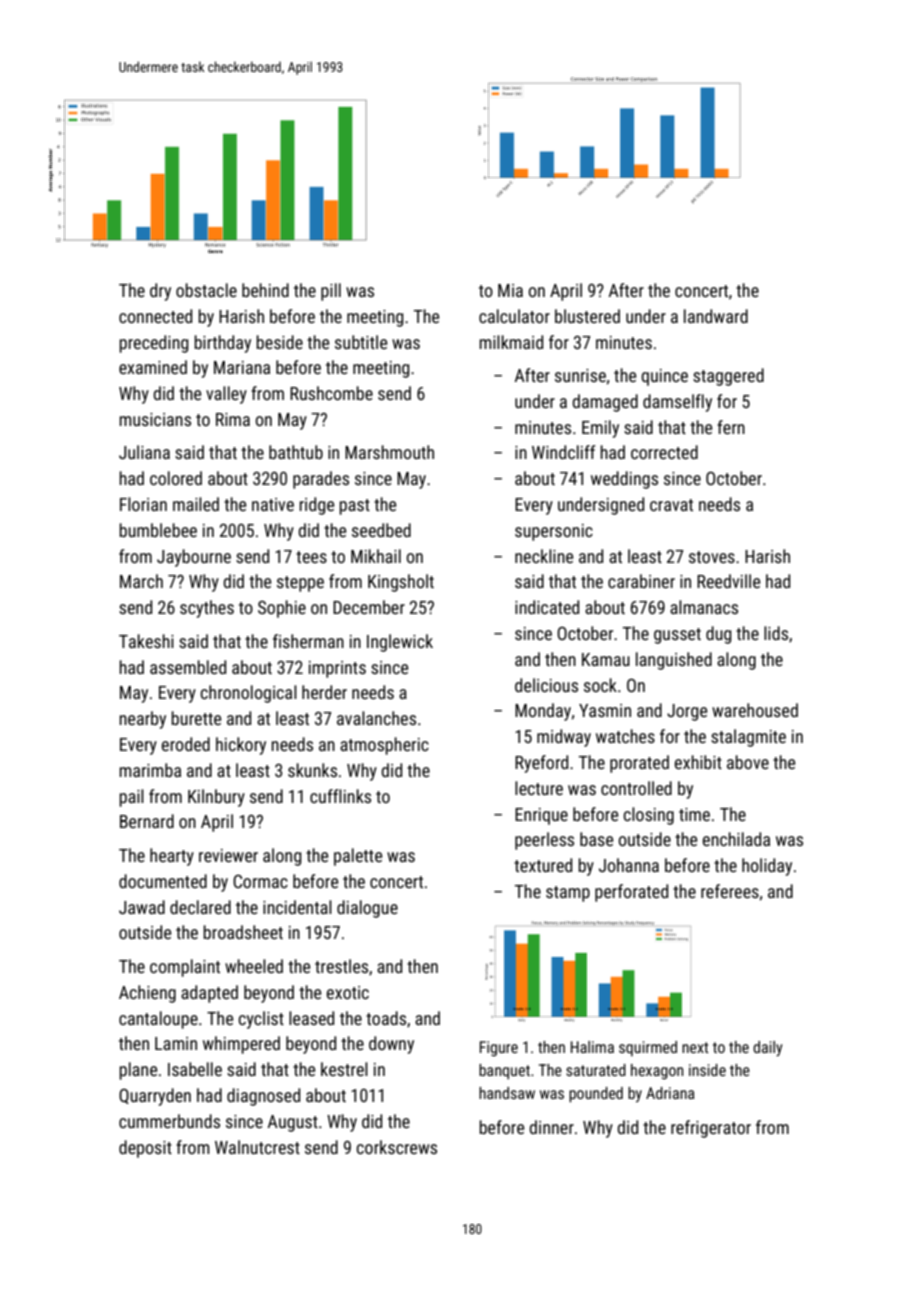 This screenshot has height=1311, width=924. What do you see at coordinates (169, 1121) in the screenshot?
I see `cummerbunds` at bounding box center [169, 1121].
